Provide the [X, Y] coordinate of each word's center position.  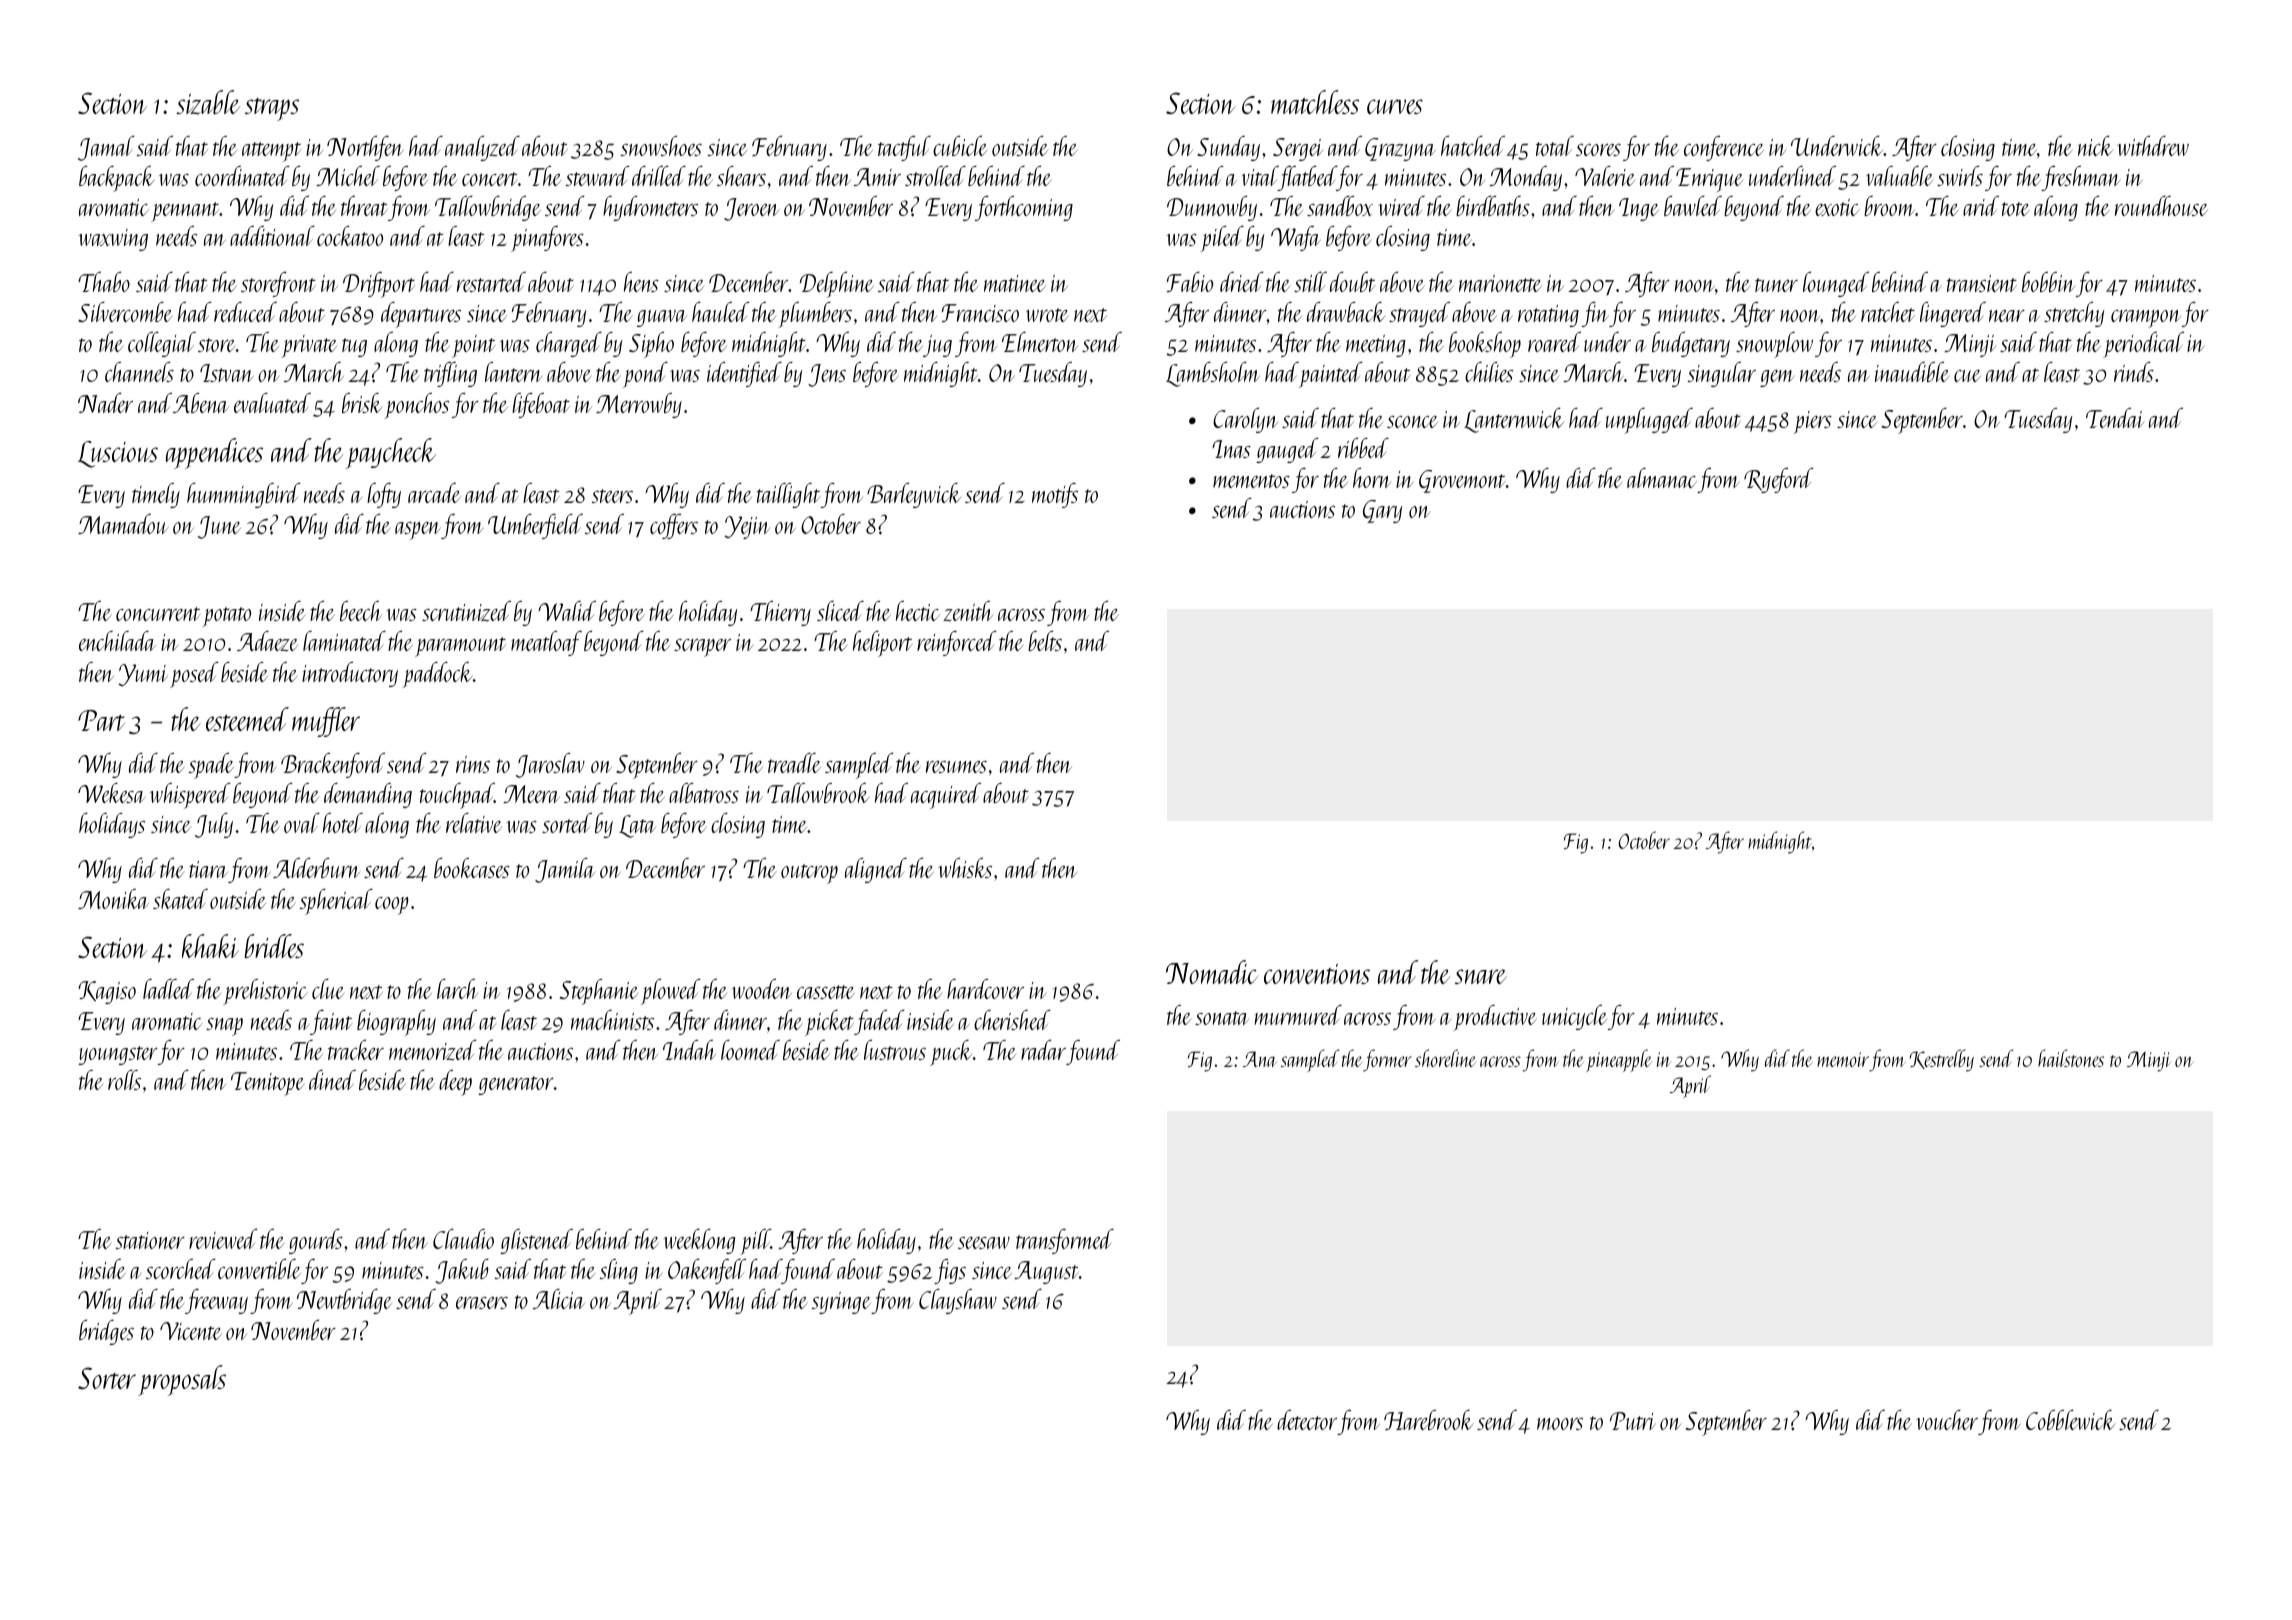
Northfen [365, 148]
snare [1481, 976]
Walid [567, 611]
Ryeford [1778, 480]
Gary [1382, 511]
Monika [113, 899]
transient [1982, 283]
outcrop [809, 874]
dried [1241, 282]
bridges [106, 1332]
